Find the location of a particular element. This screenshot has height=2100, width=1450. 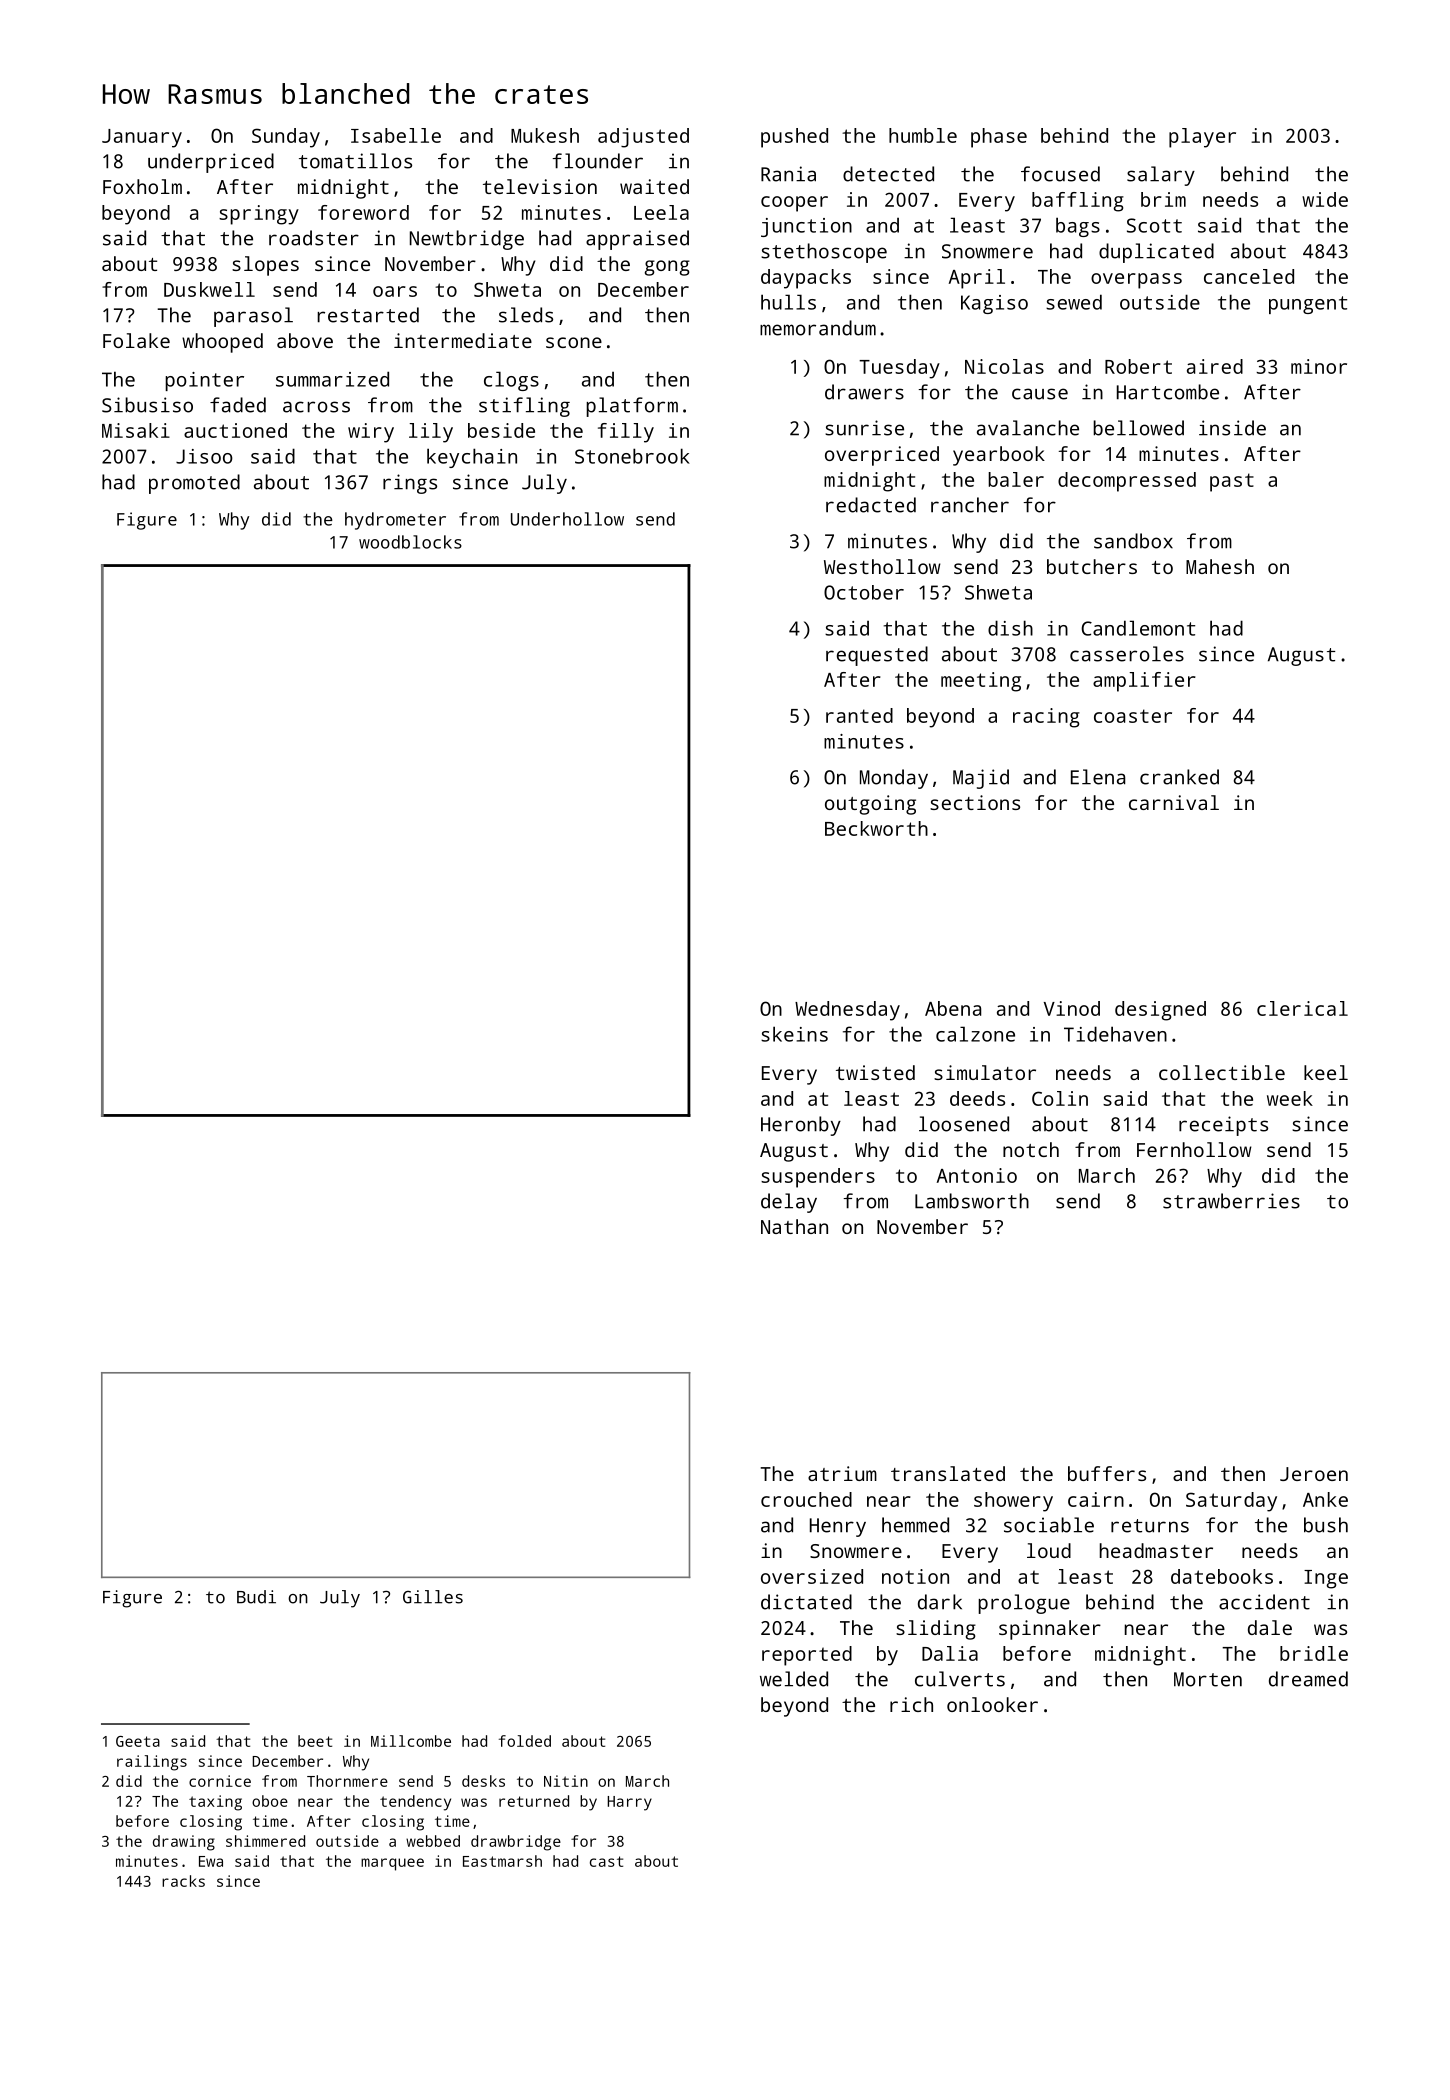

tendency is located at coordinates (415, 1803).
